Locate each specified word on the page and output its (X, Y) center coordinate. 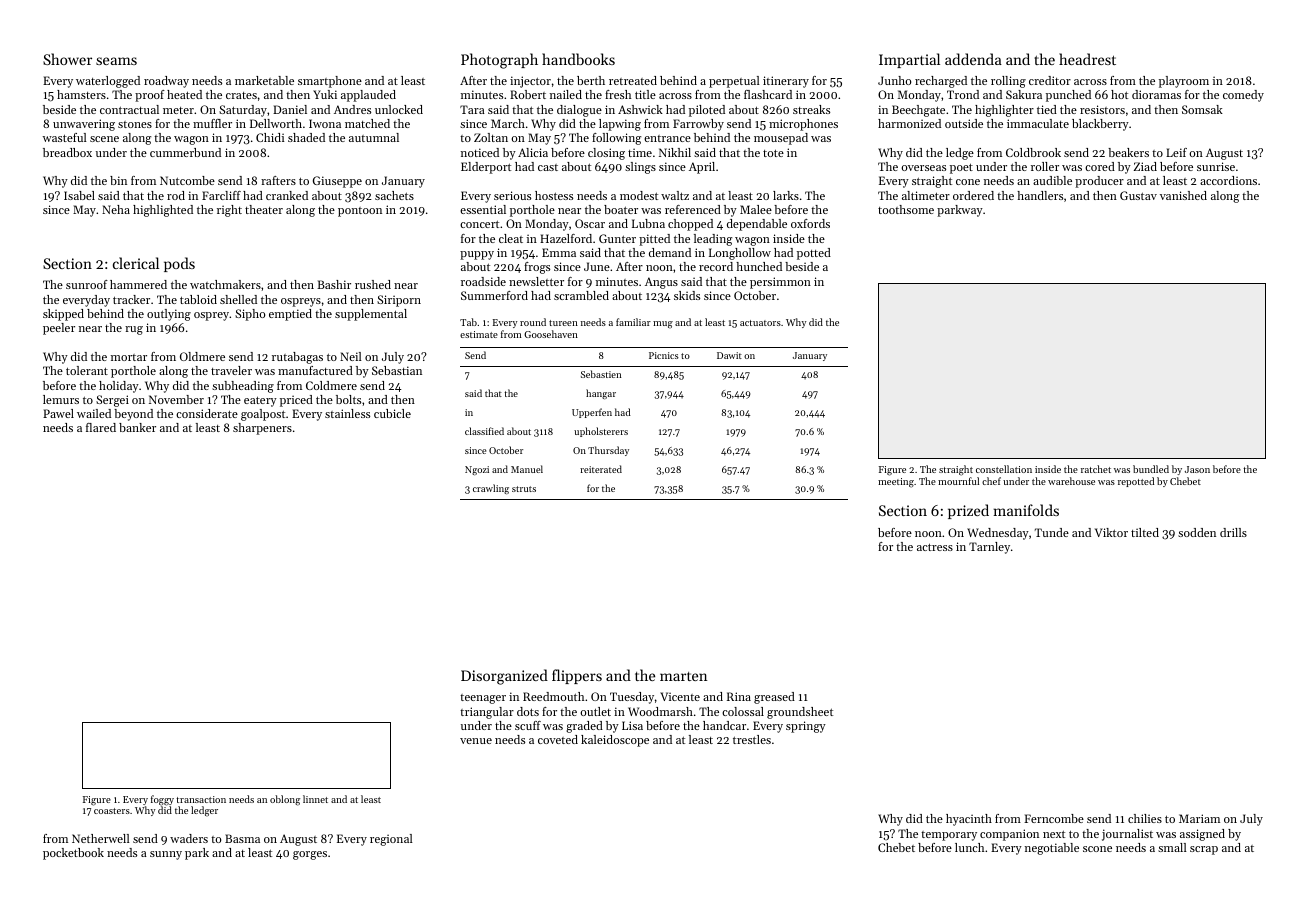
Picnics (664, 355)
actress (935, 547)
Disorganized (504, 677)
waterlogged (108, 82)
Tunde (1052, 532)
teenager (483, 699)
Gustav (1138, 195)
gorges (310, 855)
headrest (1087, 59)
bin (118, 180)
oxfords (810, 223)
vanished (1183, 195)
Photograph (499, 61)
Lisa (632, 725)
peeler (59, 329)
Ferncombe (1054, 818)
